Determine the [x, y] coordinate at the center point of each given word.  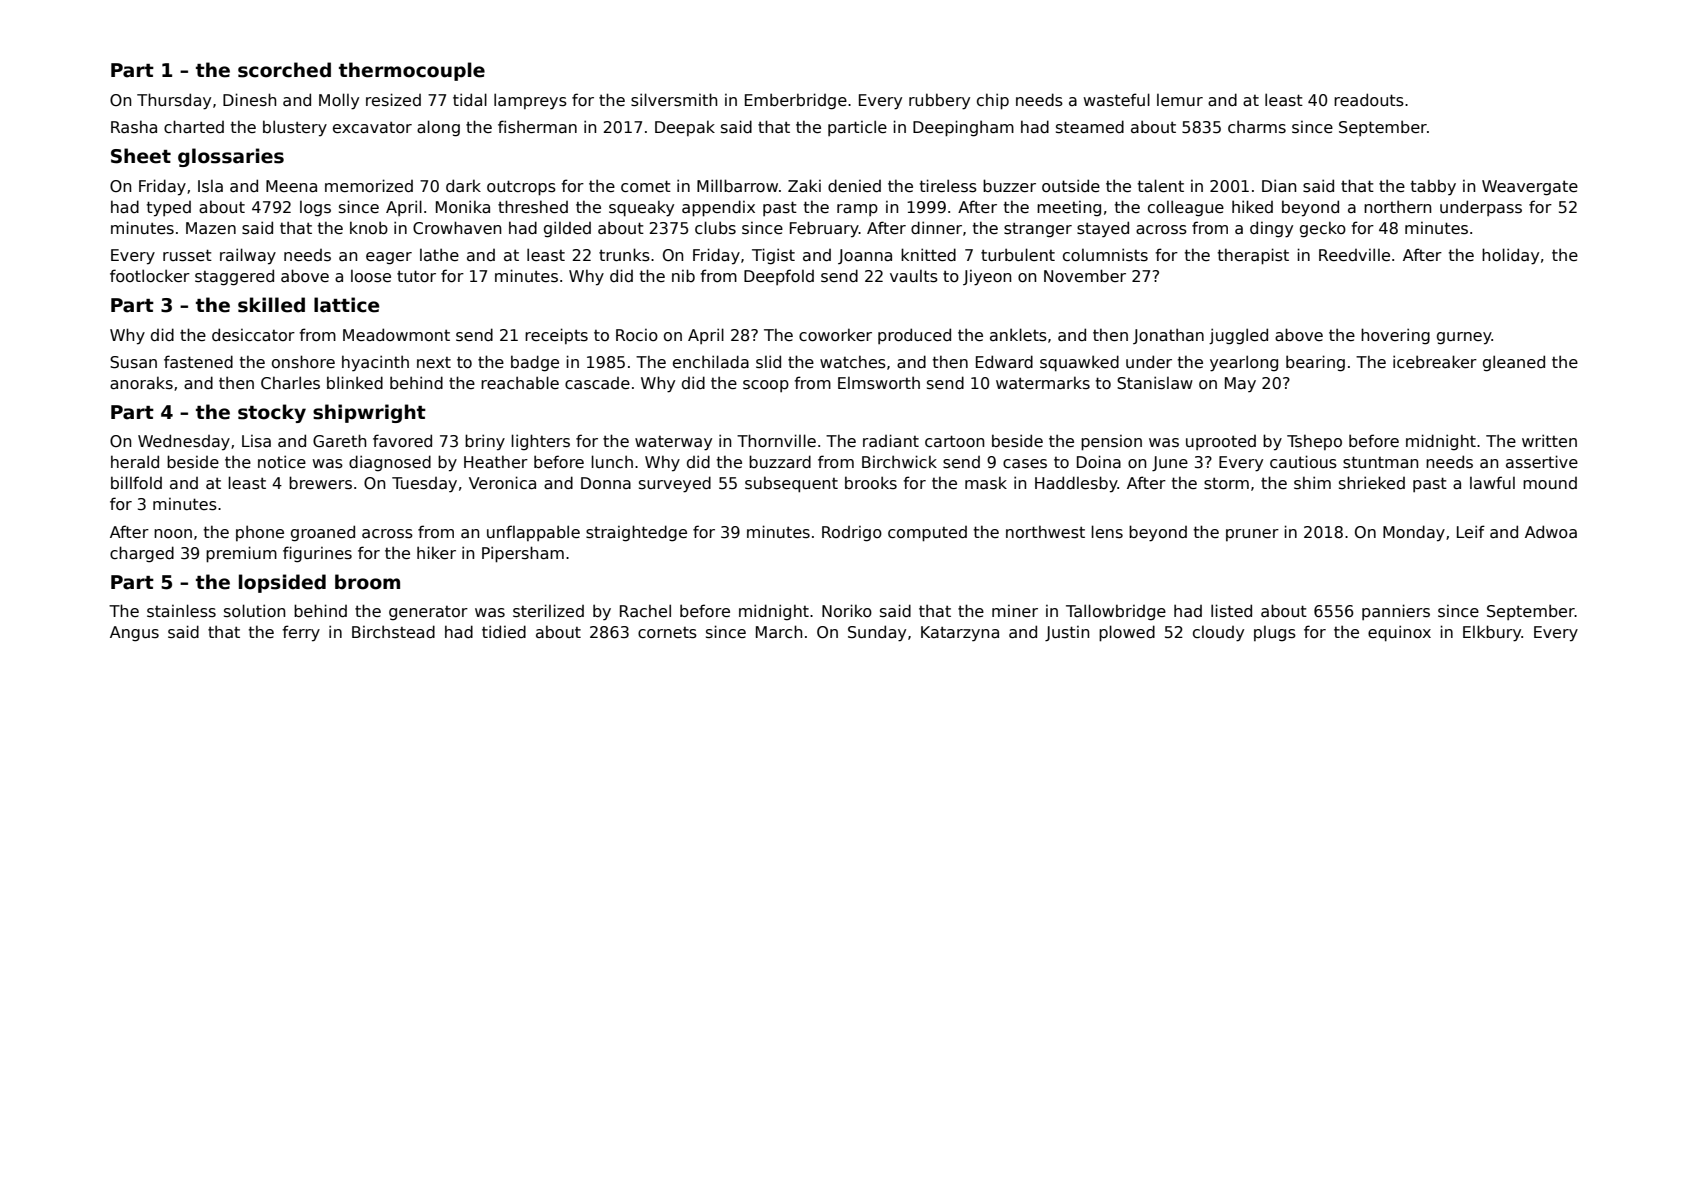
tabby [1433, 187]
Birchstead [393, 632]
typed [169, 209]
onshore [303, 361]
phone [260, 533]
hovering [1395, 336]
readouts [1369, 100]
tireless [948, 186]
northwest [1045, 532]
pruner [1252, 535]
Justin [1067, 633]
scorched [284, 70]
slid [768, 362]
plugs [1275, 634]
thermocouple [412, 71]
